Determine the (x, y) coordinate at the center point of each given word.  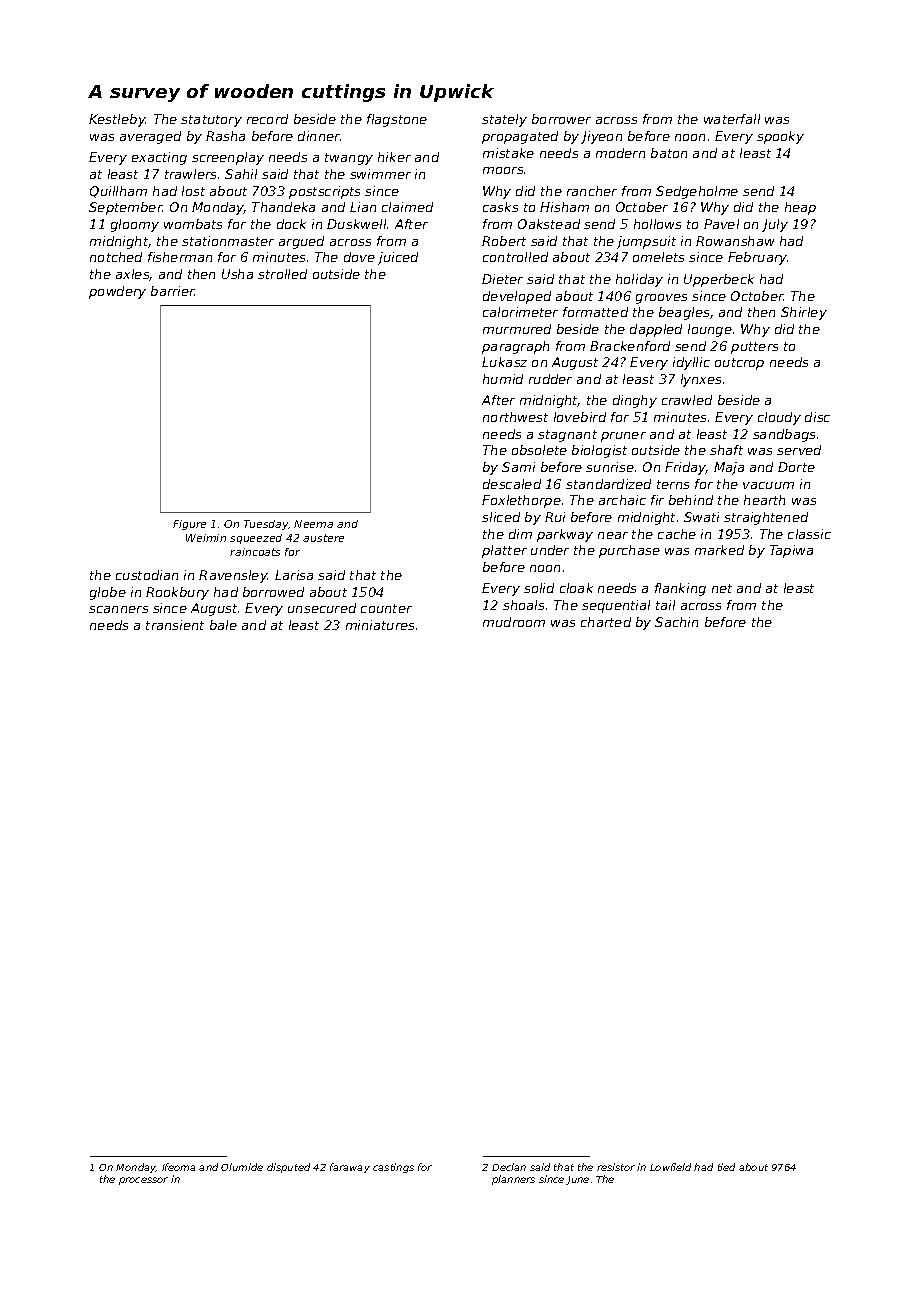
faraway (350, 1168)
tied (726, 1167)
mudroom (514, 622)
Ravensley (233, 576)
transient (175, 625)
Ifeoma (178, 1167)
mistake (508, 153)
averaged (150, 137)
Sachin (676, 622)
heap (800, 208)
